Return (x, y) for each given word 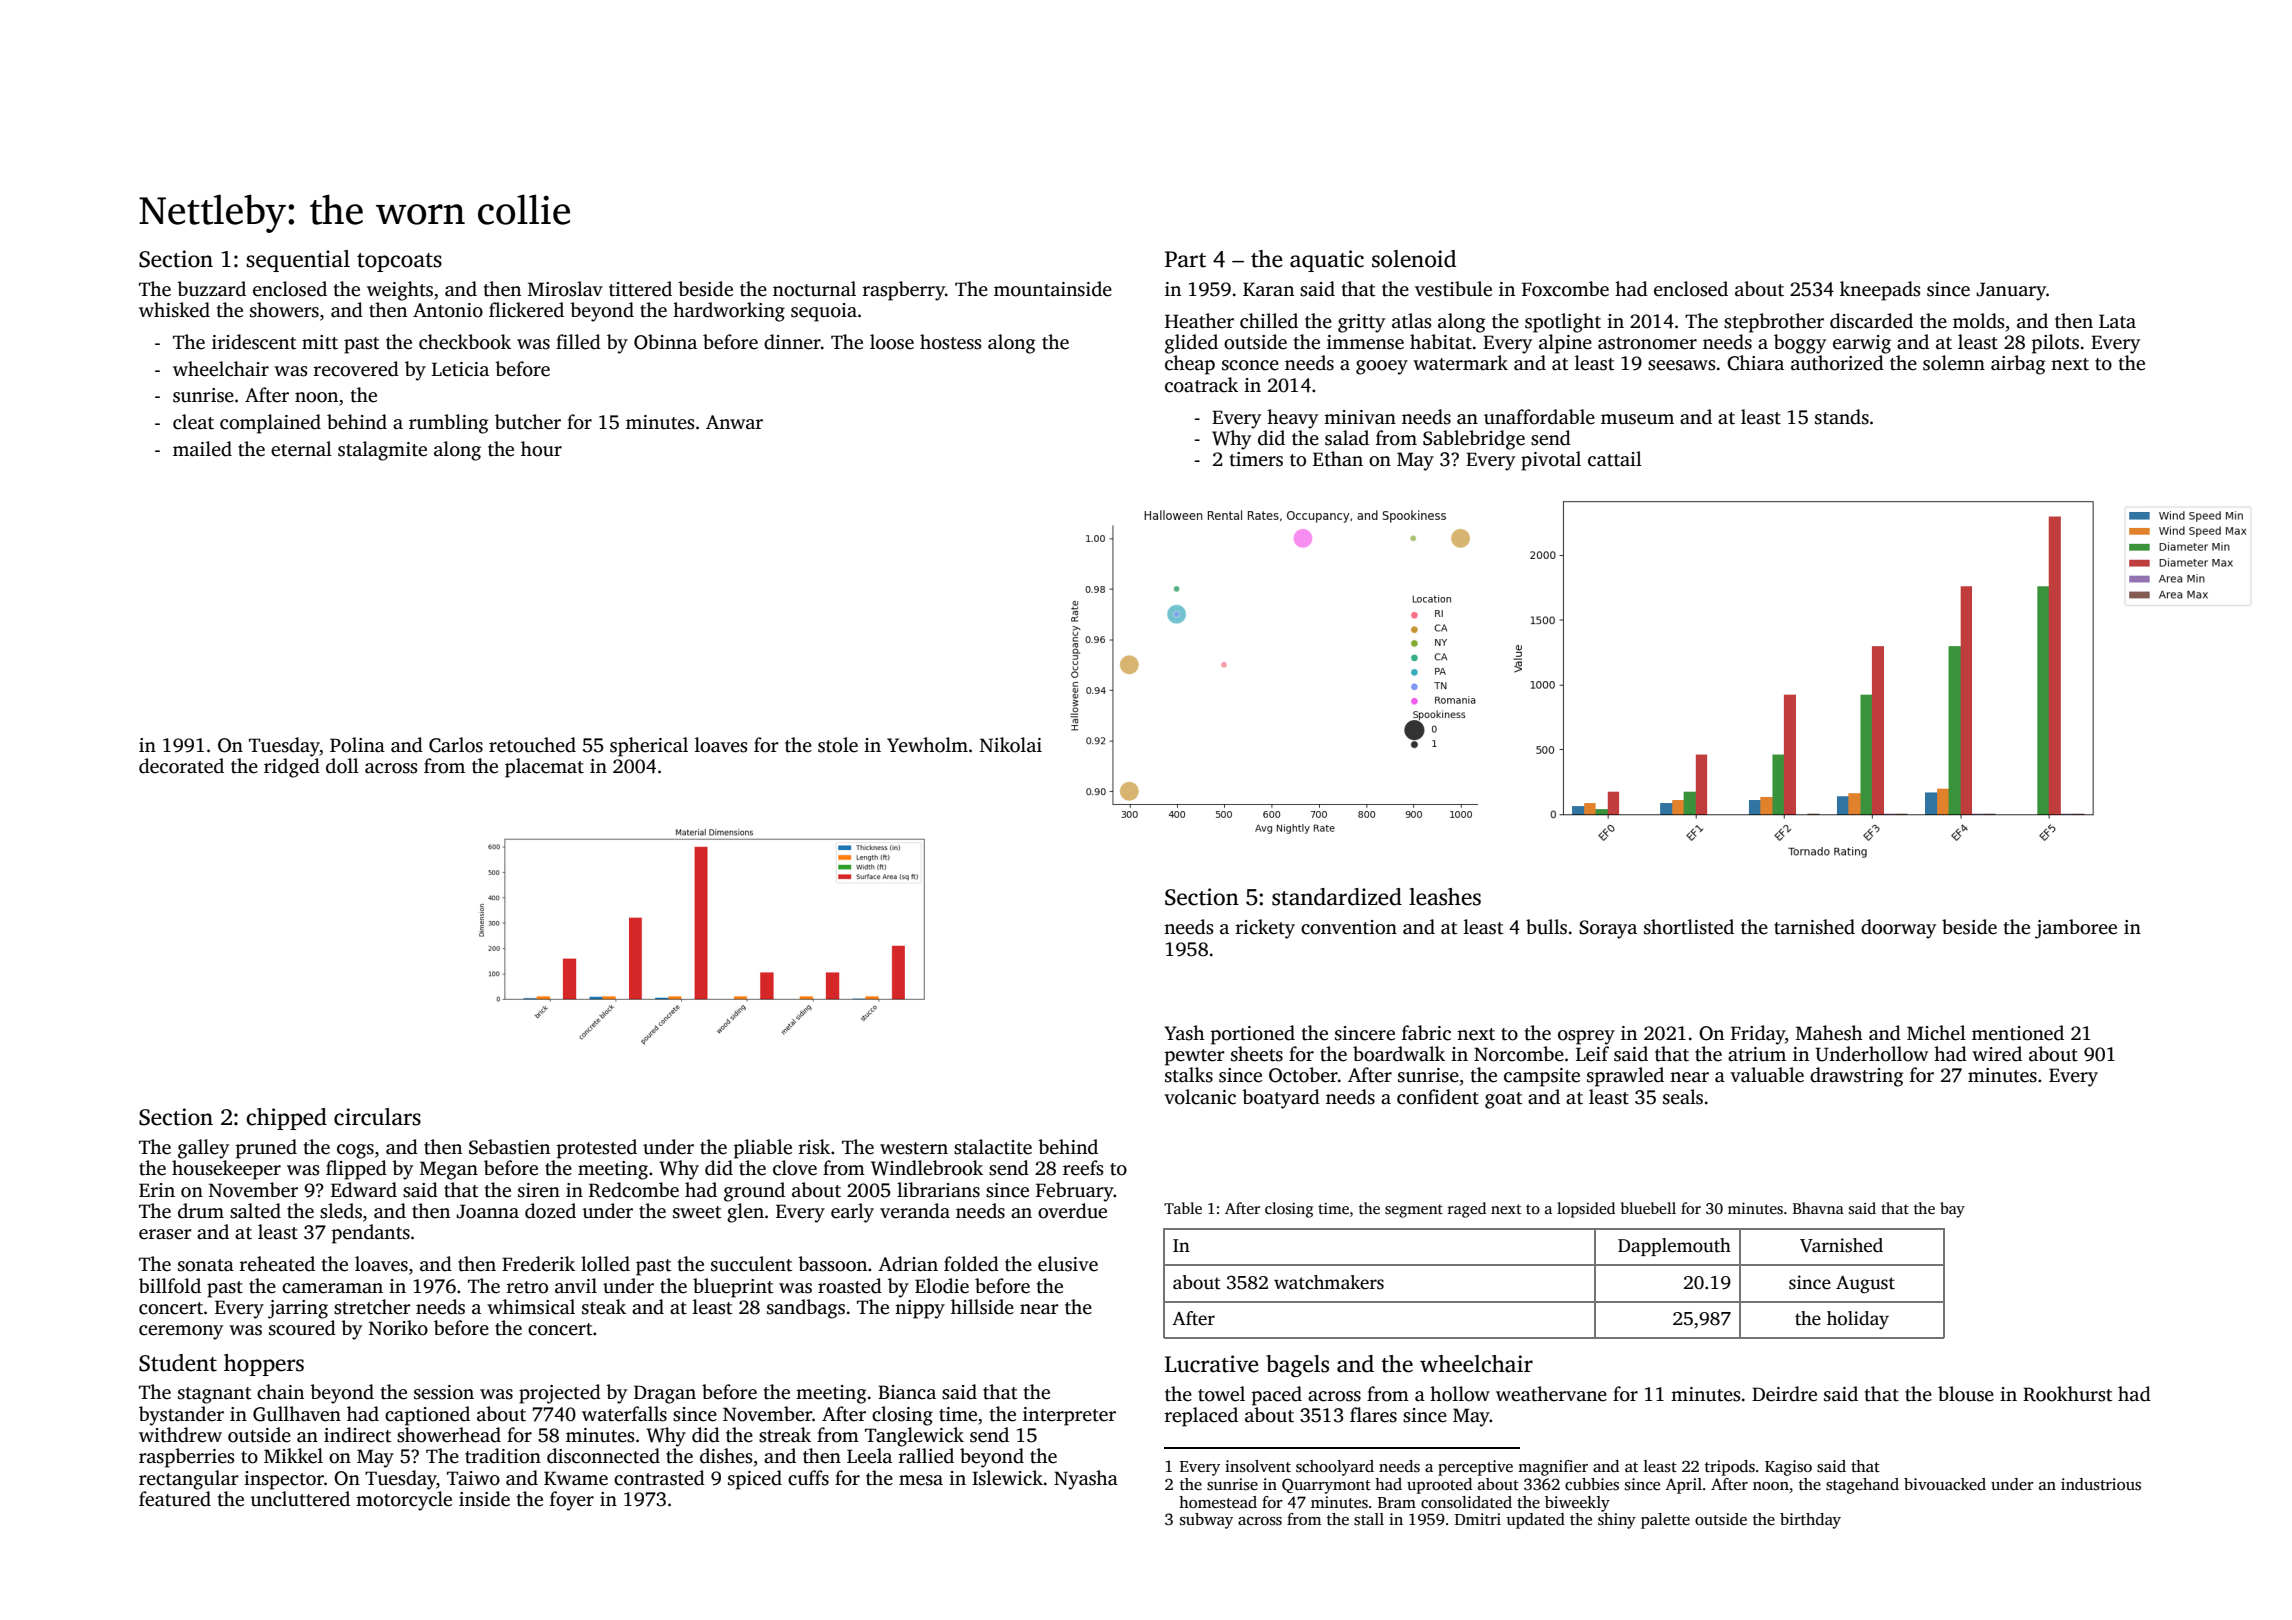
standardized (1337, 897)
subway (1206, 1521)
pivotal (1551, 461)
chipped (286, 1119)
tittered (640, 289)
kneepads (1880, 291)
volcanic (1200, 1097)
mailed (202, 449)
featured (175, 1499)
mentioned (2018, 1033)
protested (597, 1149)
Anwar (734, 422)
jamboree (2076, 929)
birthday (1810, 1521)
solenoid (1414, 259)
